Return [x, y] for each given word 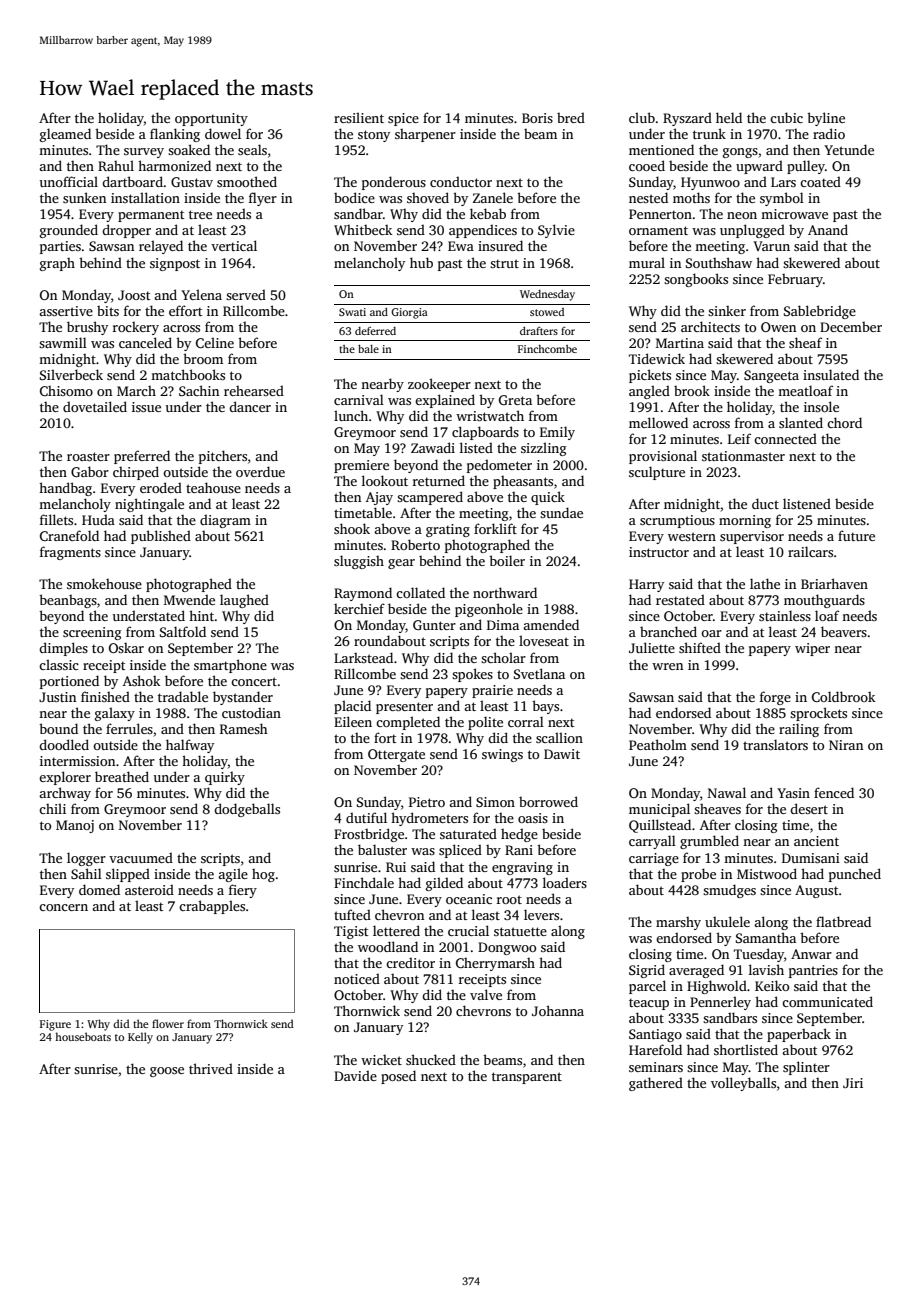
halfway [190, 746]
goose [167, 1072]
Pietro [427, 802]
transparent [527, 1078]
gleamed [65, 135]
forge [775, 698]
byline [826, 119]
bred [571, 117]
